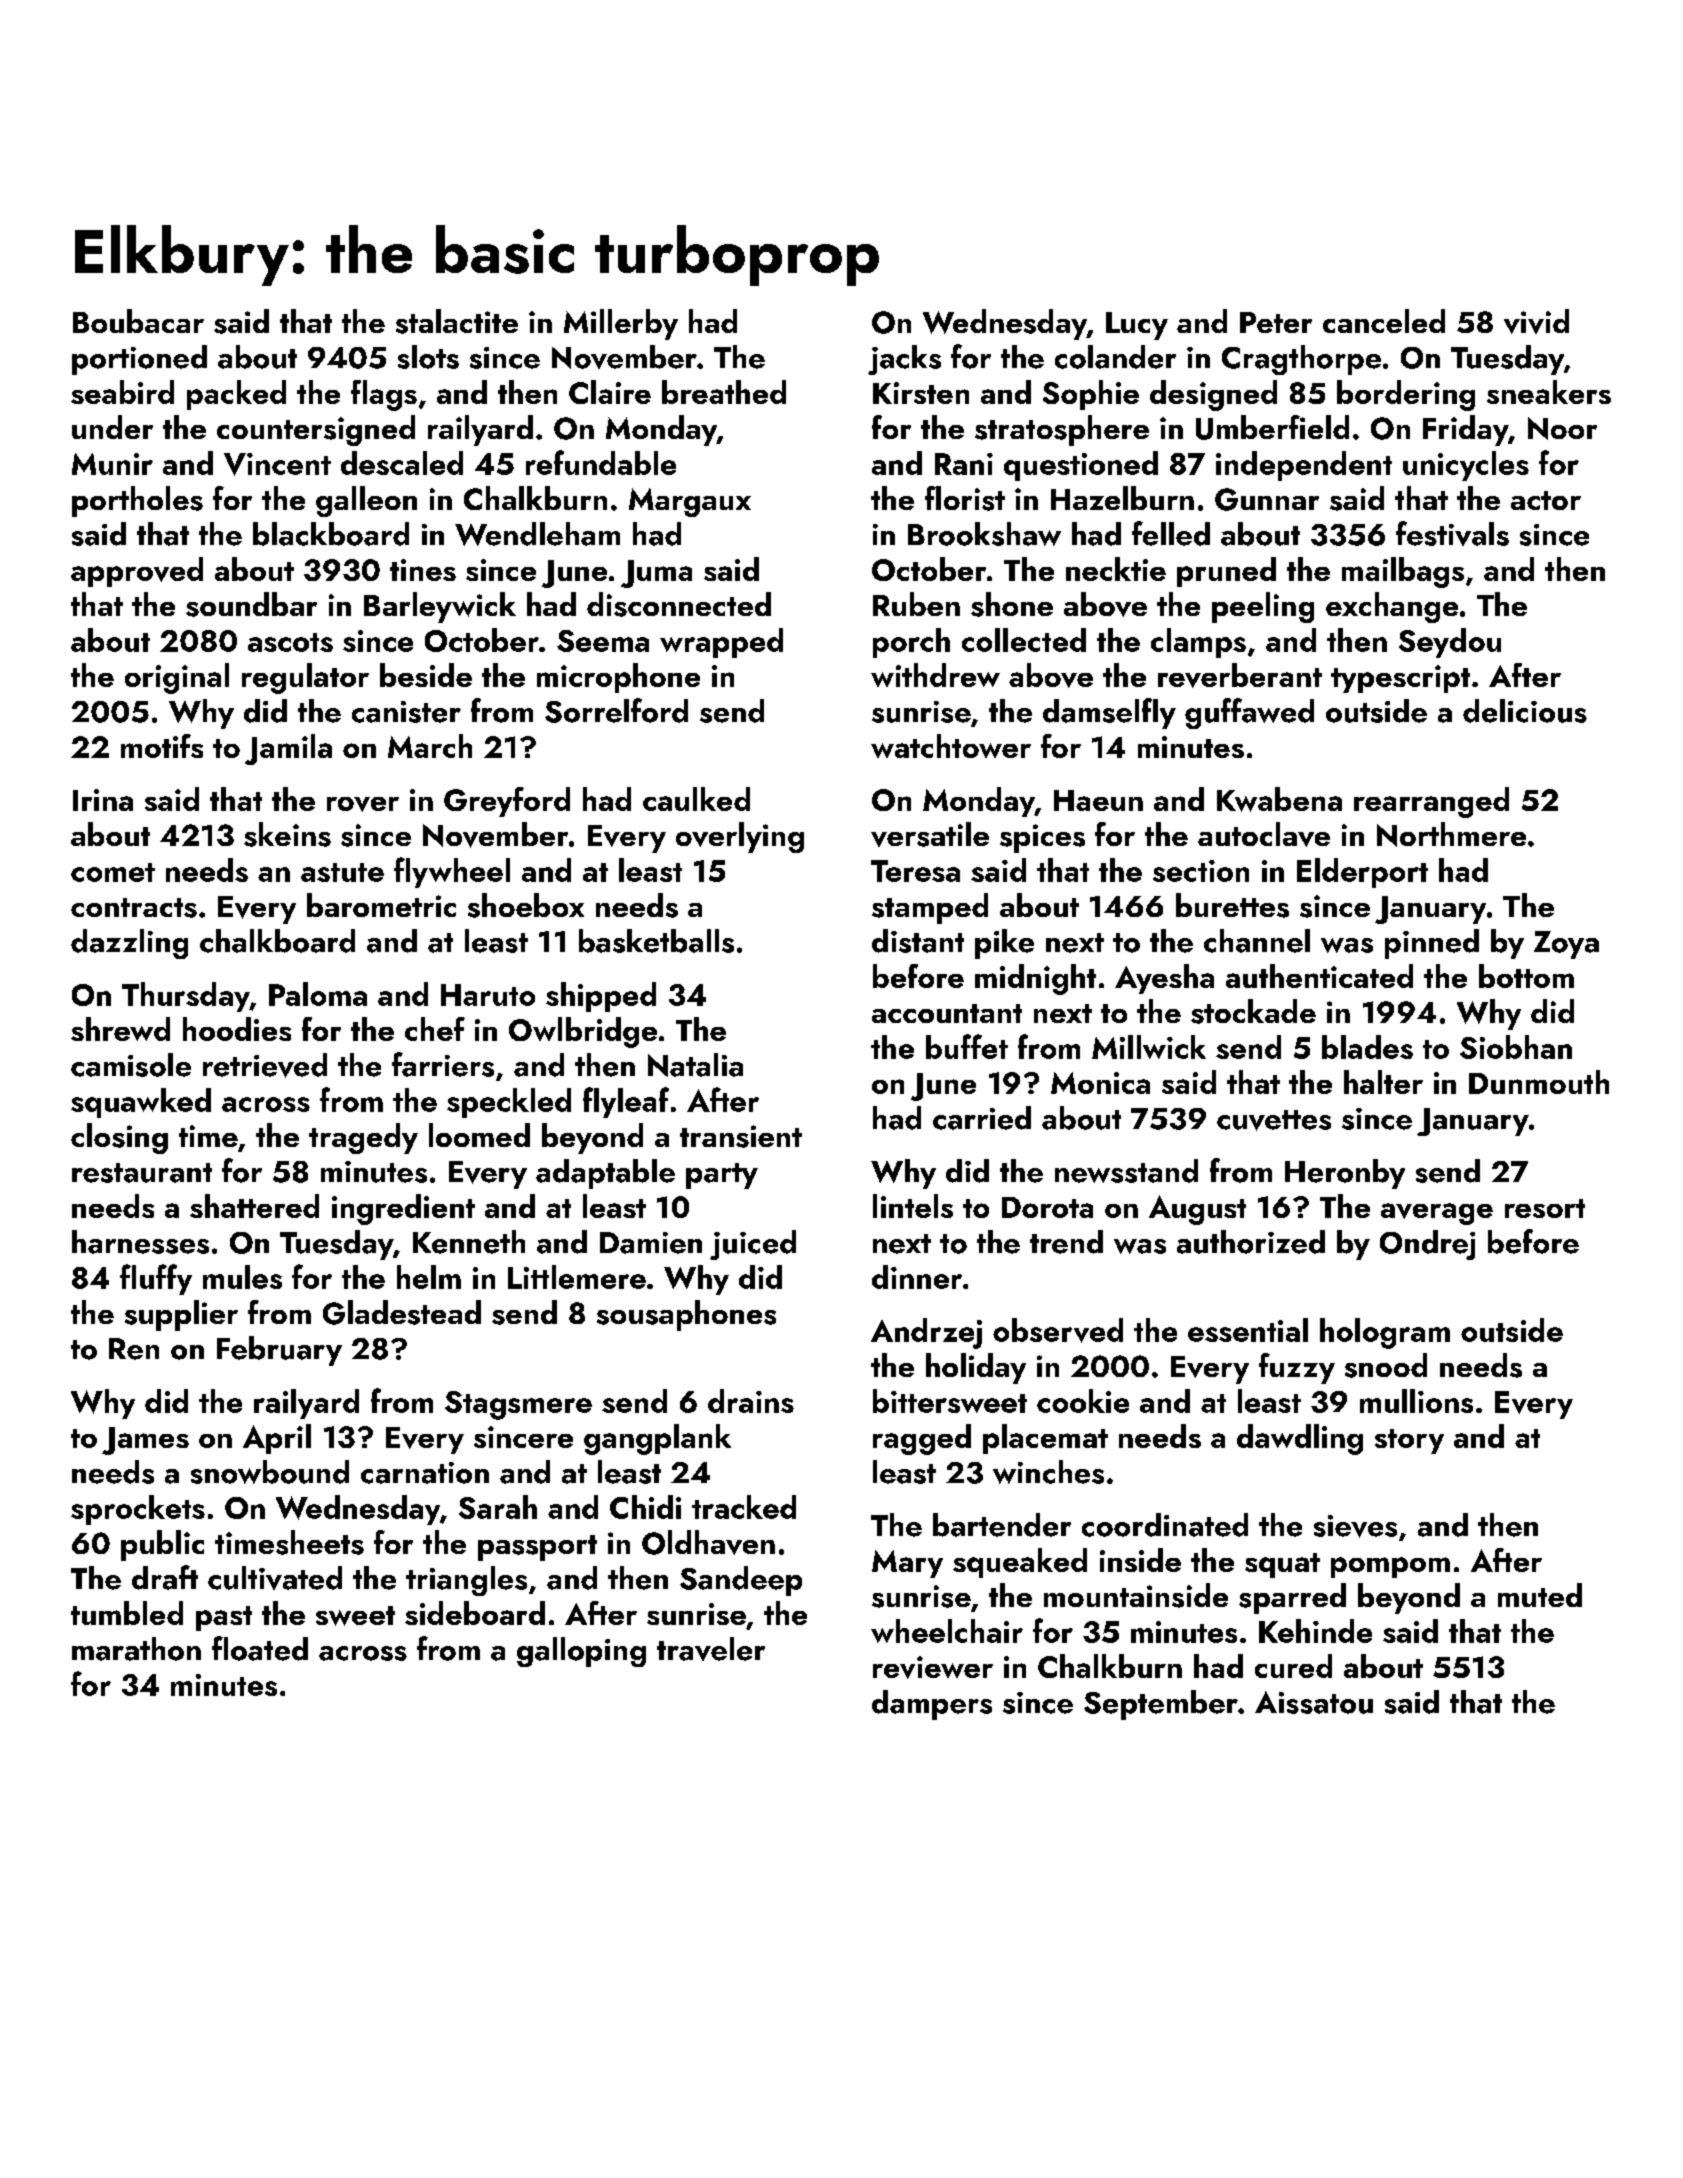 Image resolution: width=1683 pixels, height=2178 pixels. I want to click on Millerby, so click(621, 324).
